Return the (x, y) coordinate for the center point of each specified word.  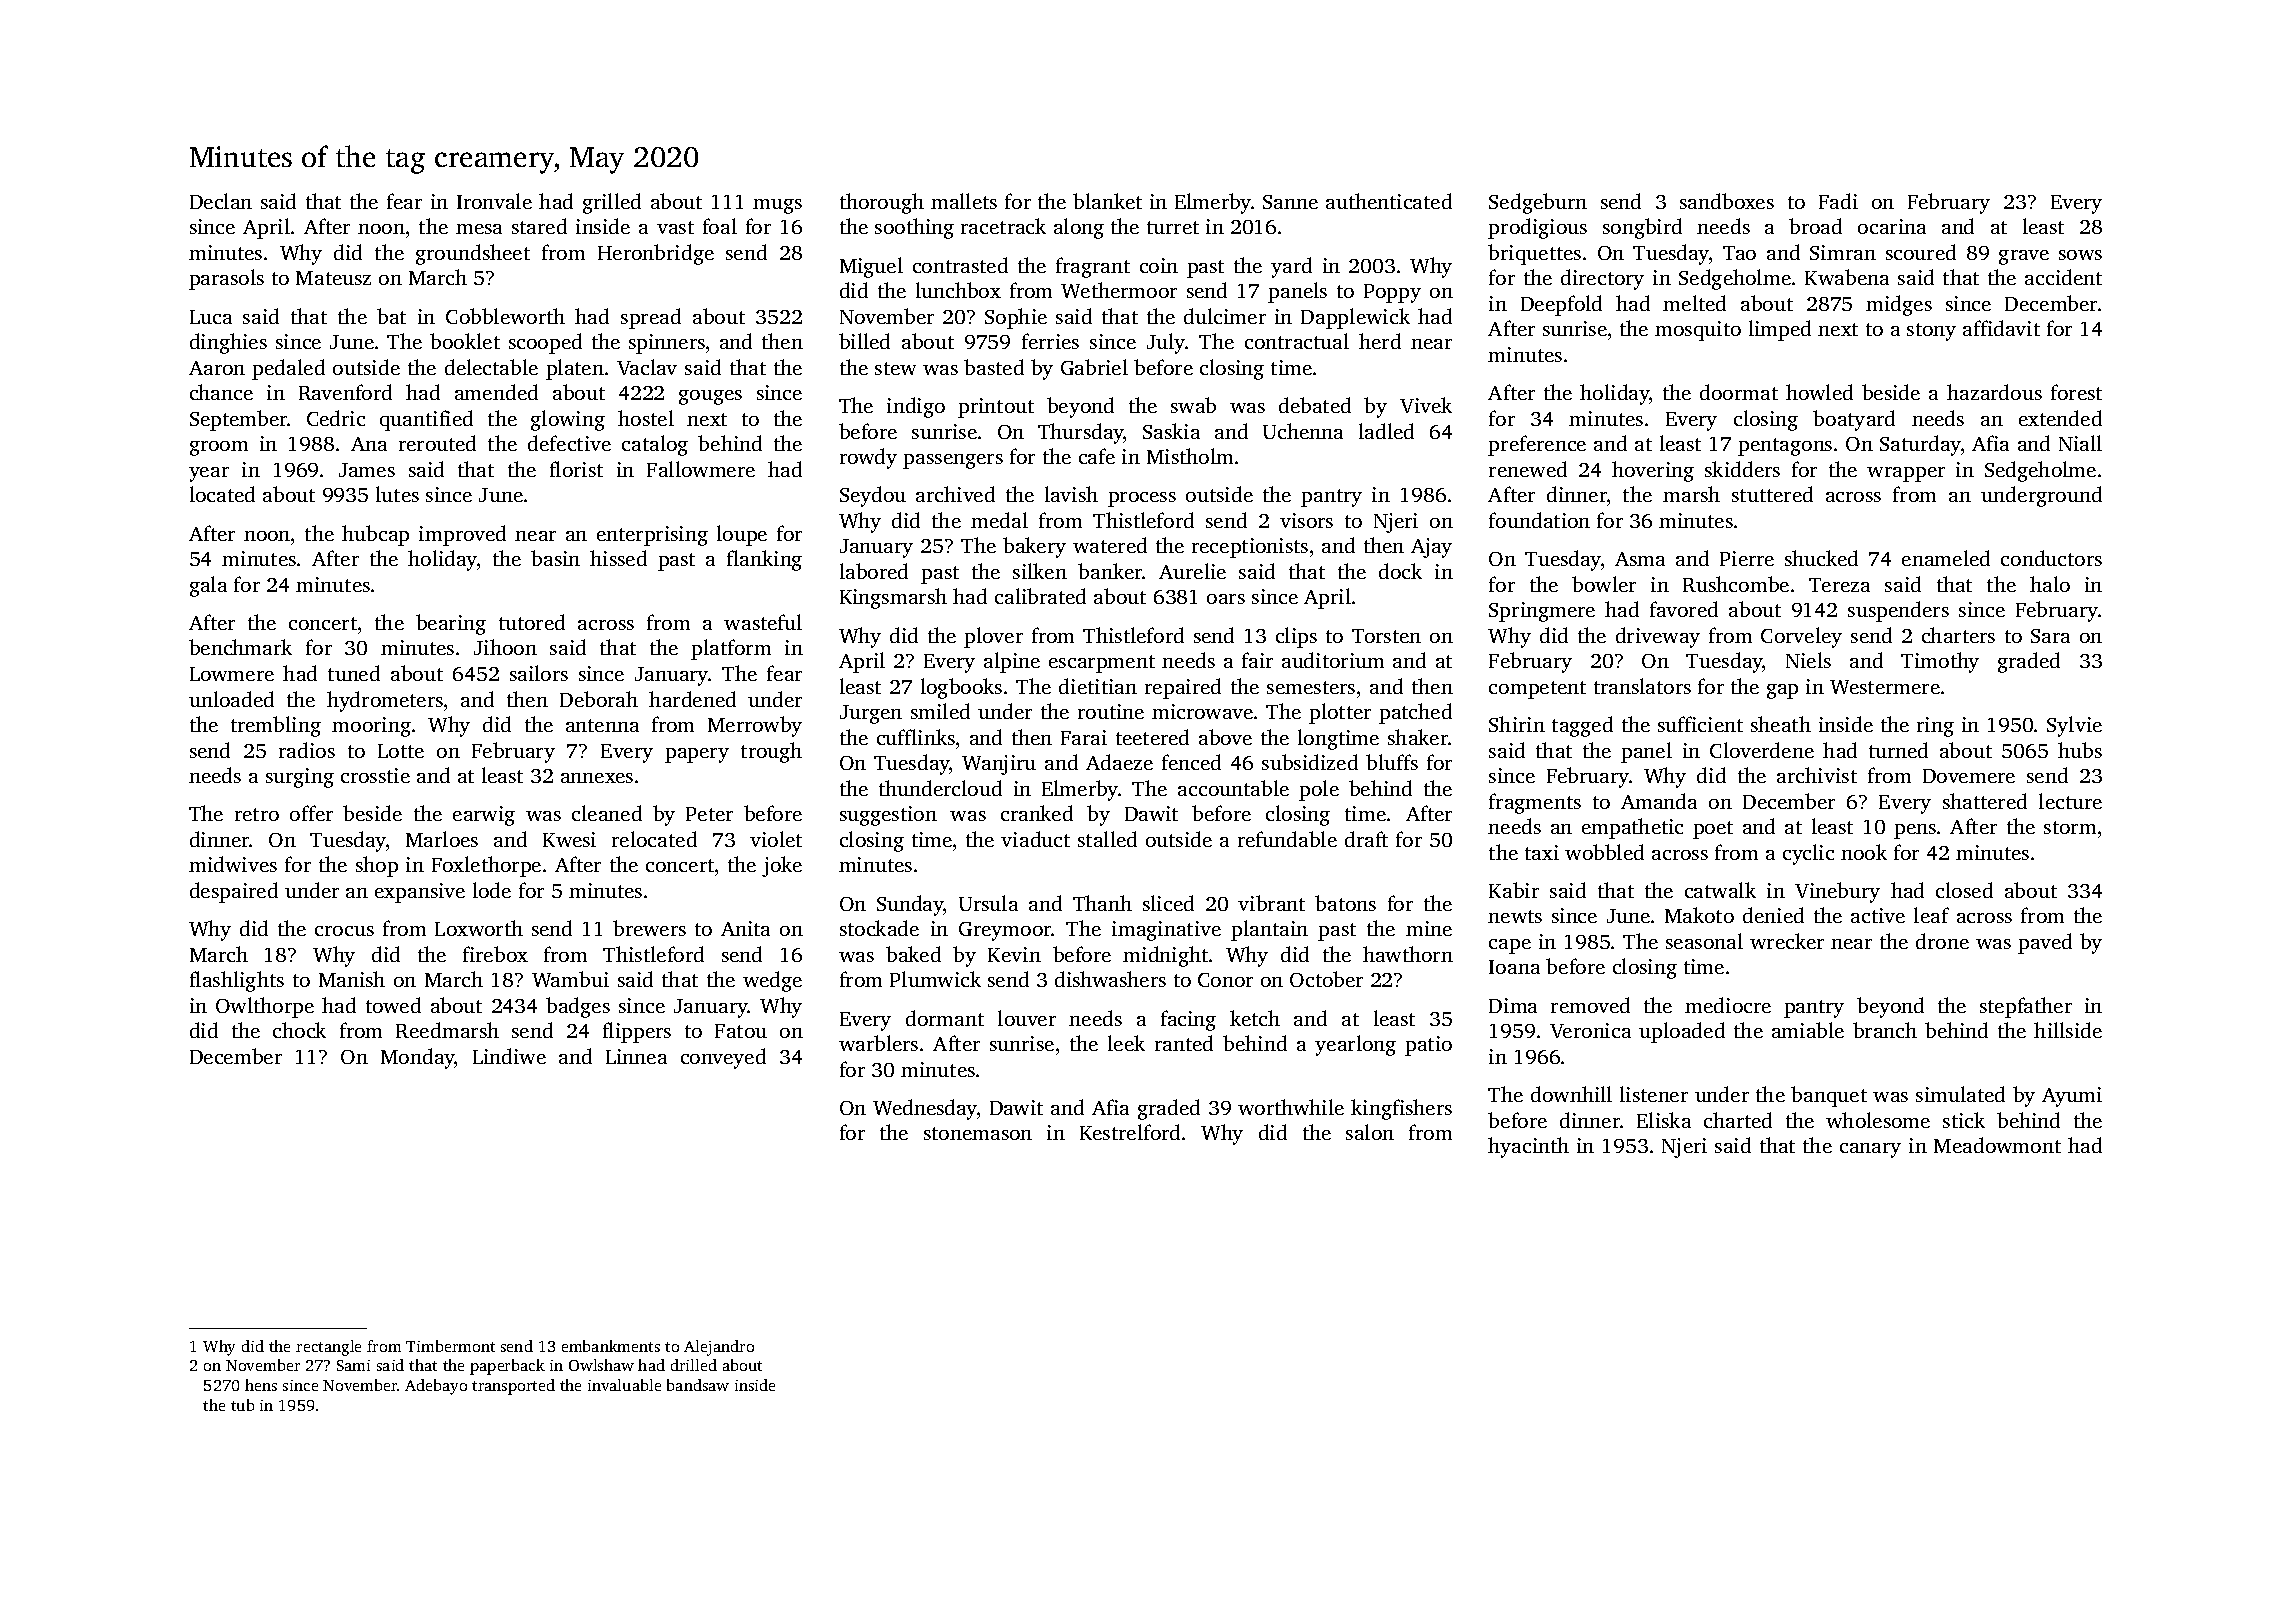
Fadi (1838, 201)
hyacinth (1528, 1147)
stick (1964, 1120)
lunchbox (958, 290)
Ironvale (494, 201)
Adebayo (436, 1387)
